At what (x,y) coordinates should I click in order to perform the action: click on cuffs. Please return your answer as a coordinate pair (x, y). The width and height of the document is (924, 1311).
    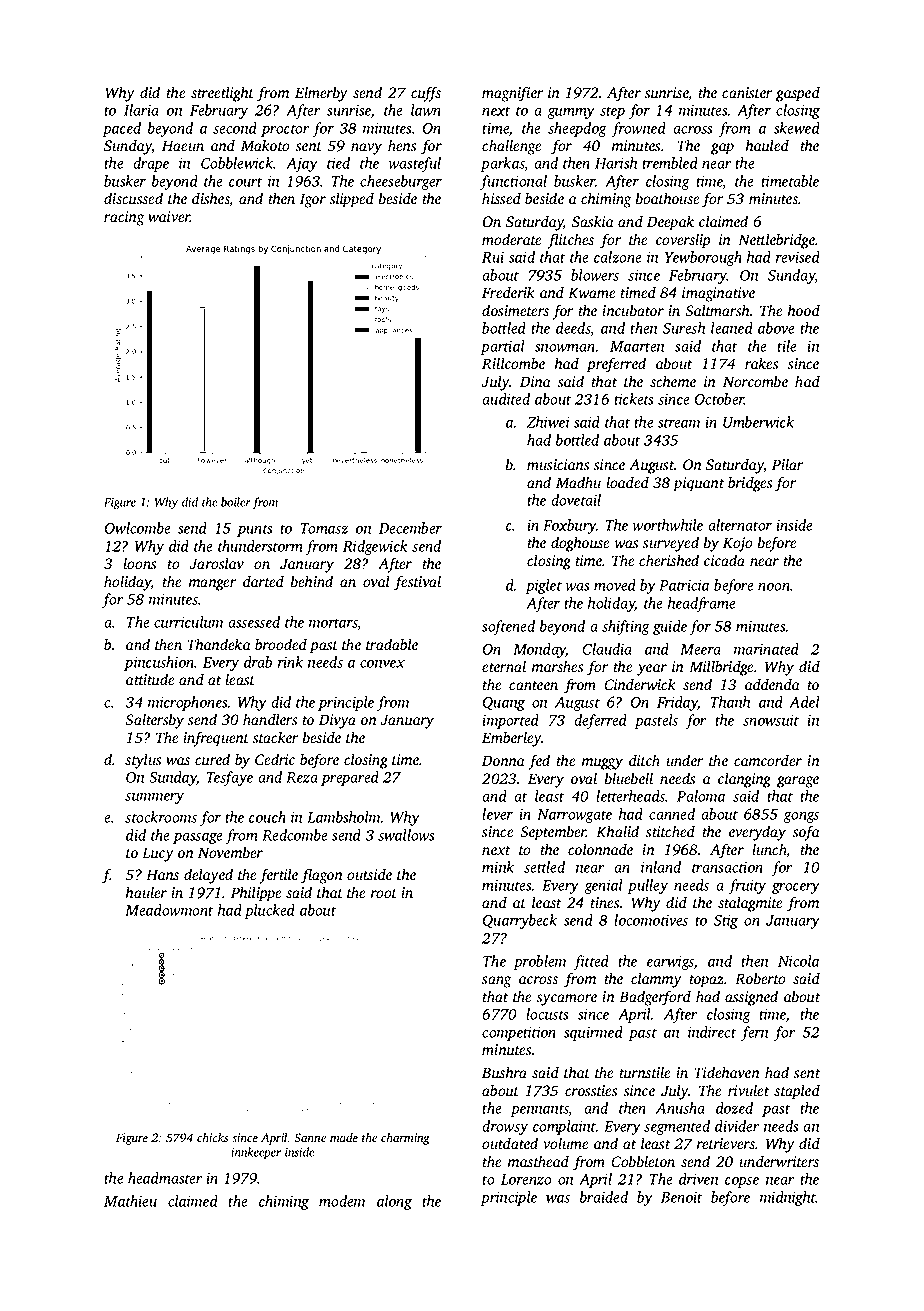
    Looking at the image, I should click on (426, 94).
